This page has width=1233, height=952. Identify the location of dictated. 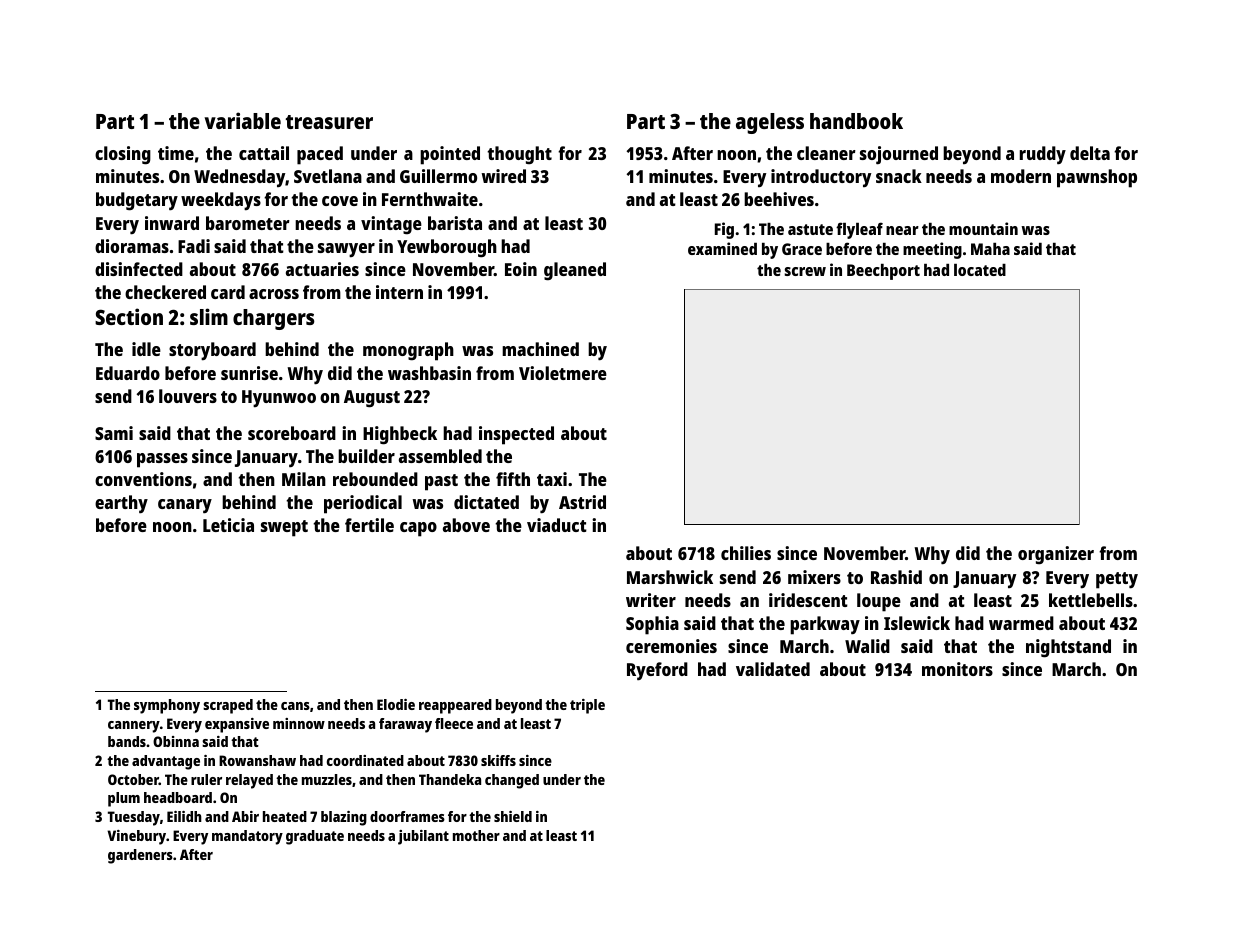
(486, 502).
